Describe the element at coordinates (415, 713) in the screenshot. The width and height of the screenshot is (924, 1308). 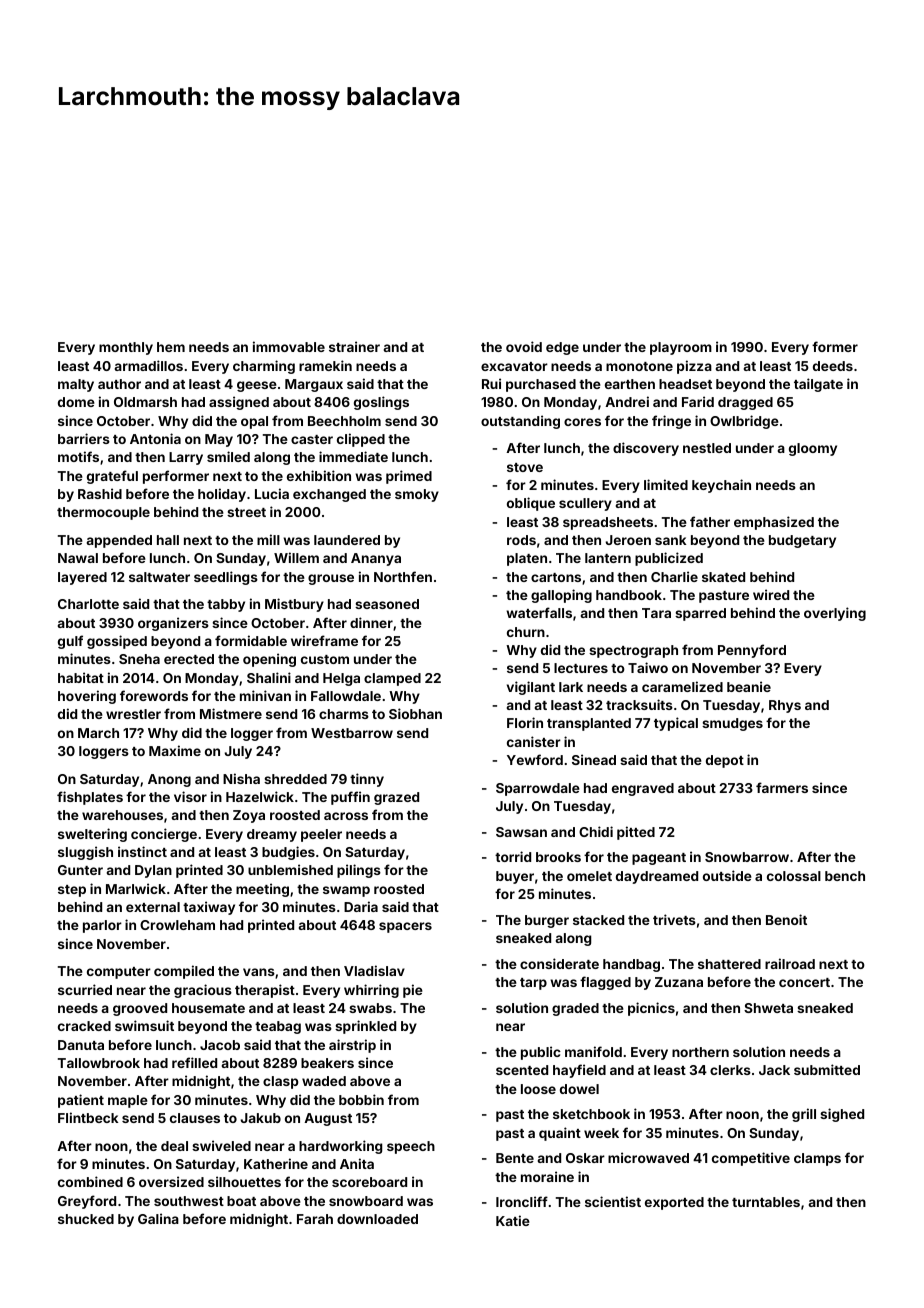
I see `Siobhan` at that location.
